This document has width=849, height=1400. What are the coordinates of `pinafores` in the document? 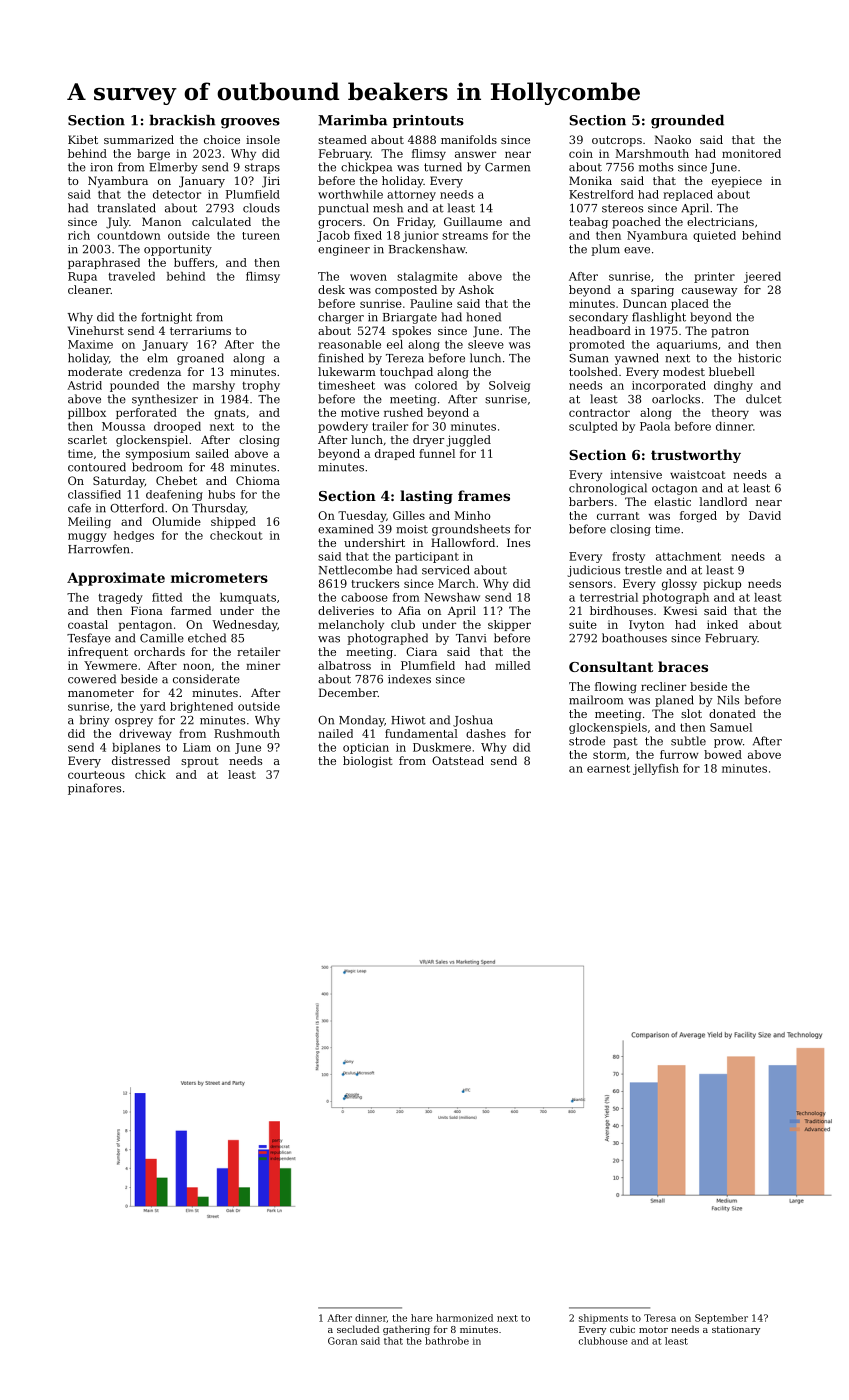 It's located at (94, 789).
